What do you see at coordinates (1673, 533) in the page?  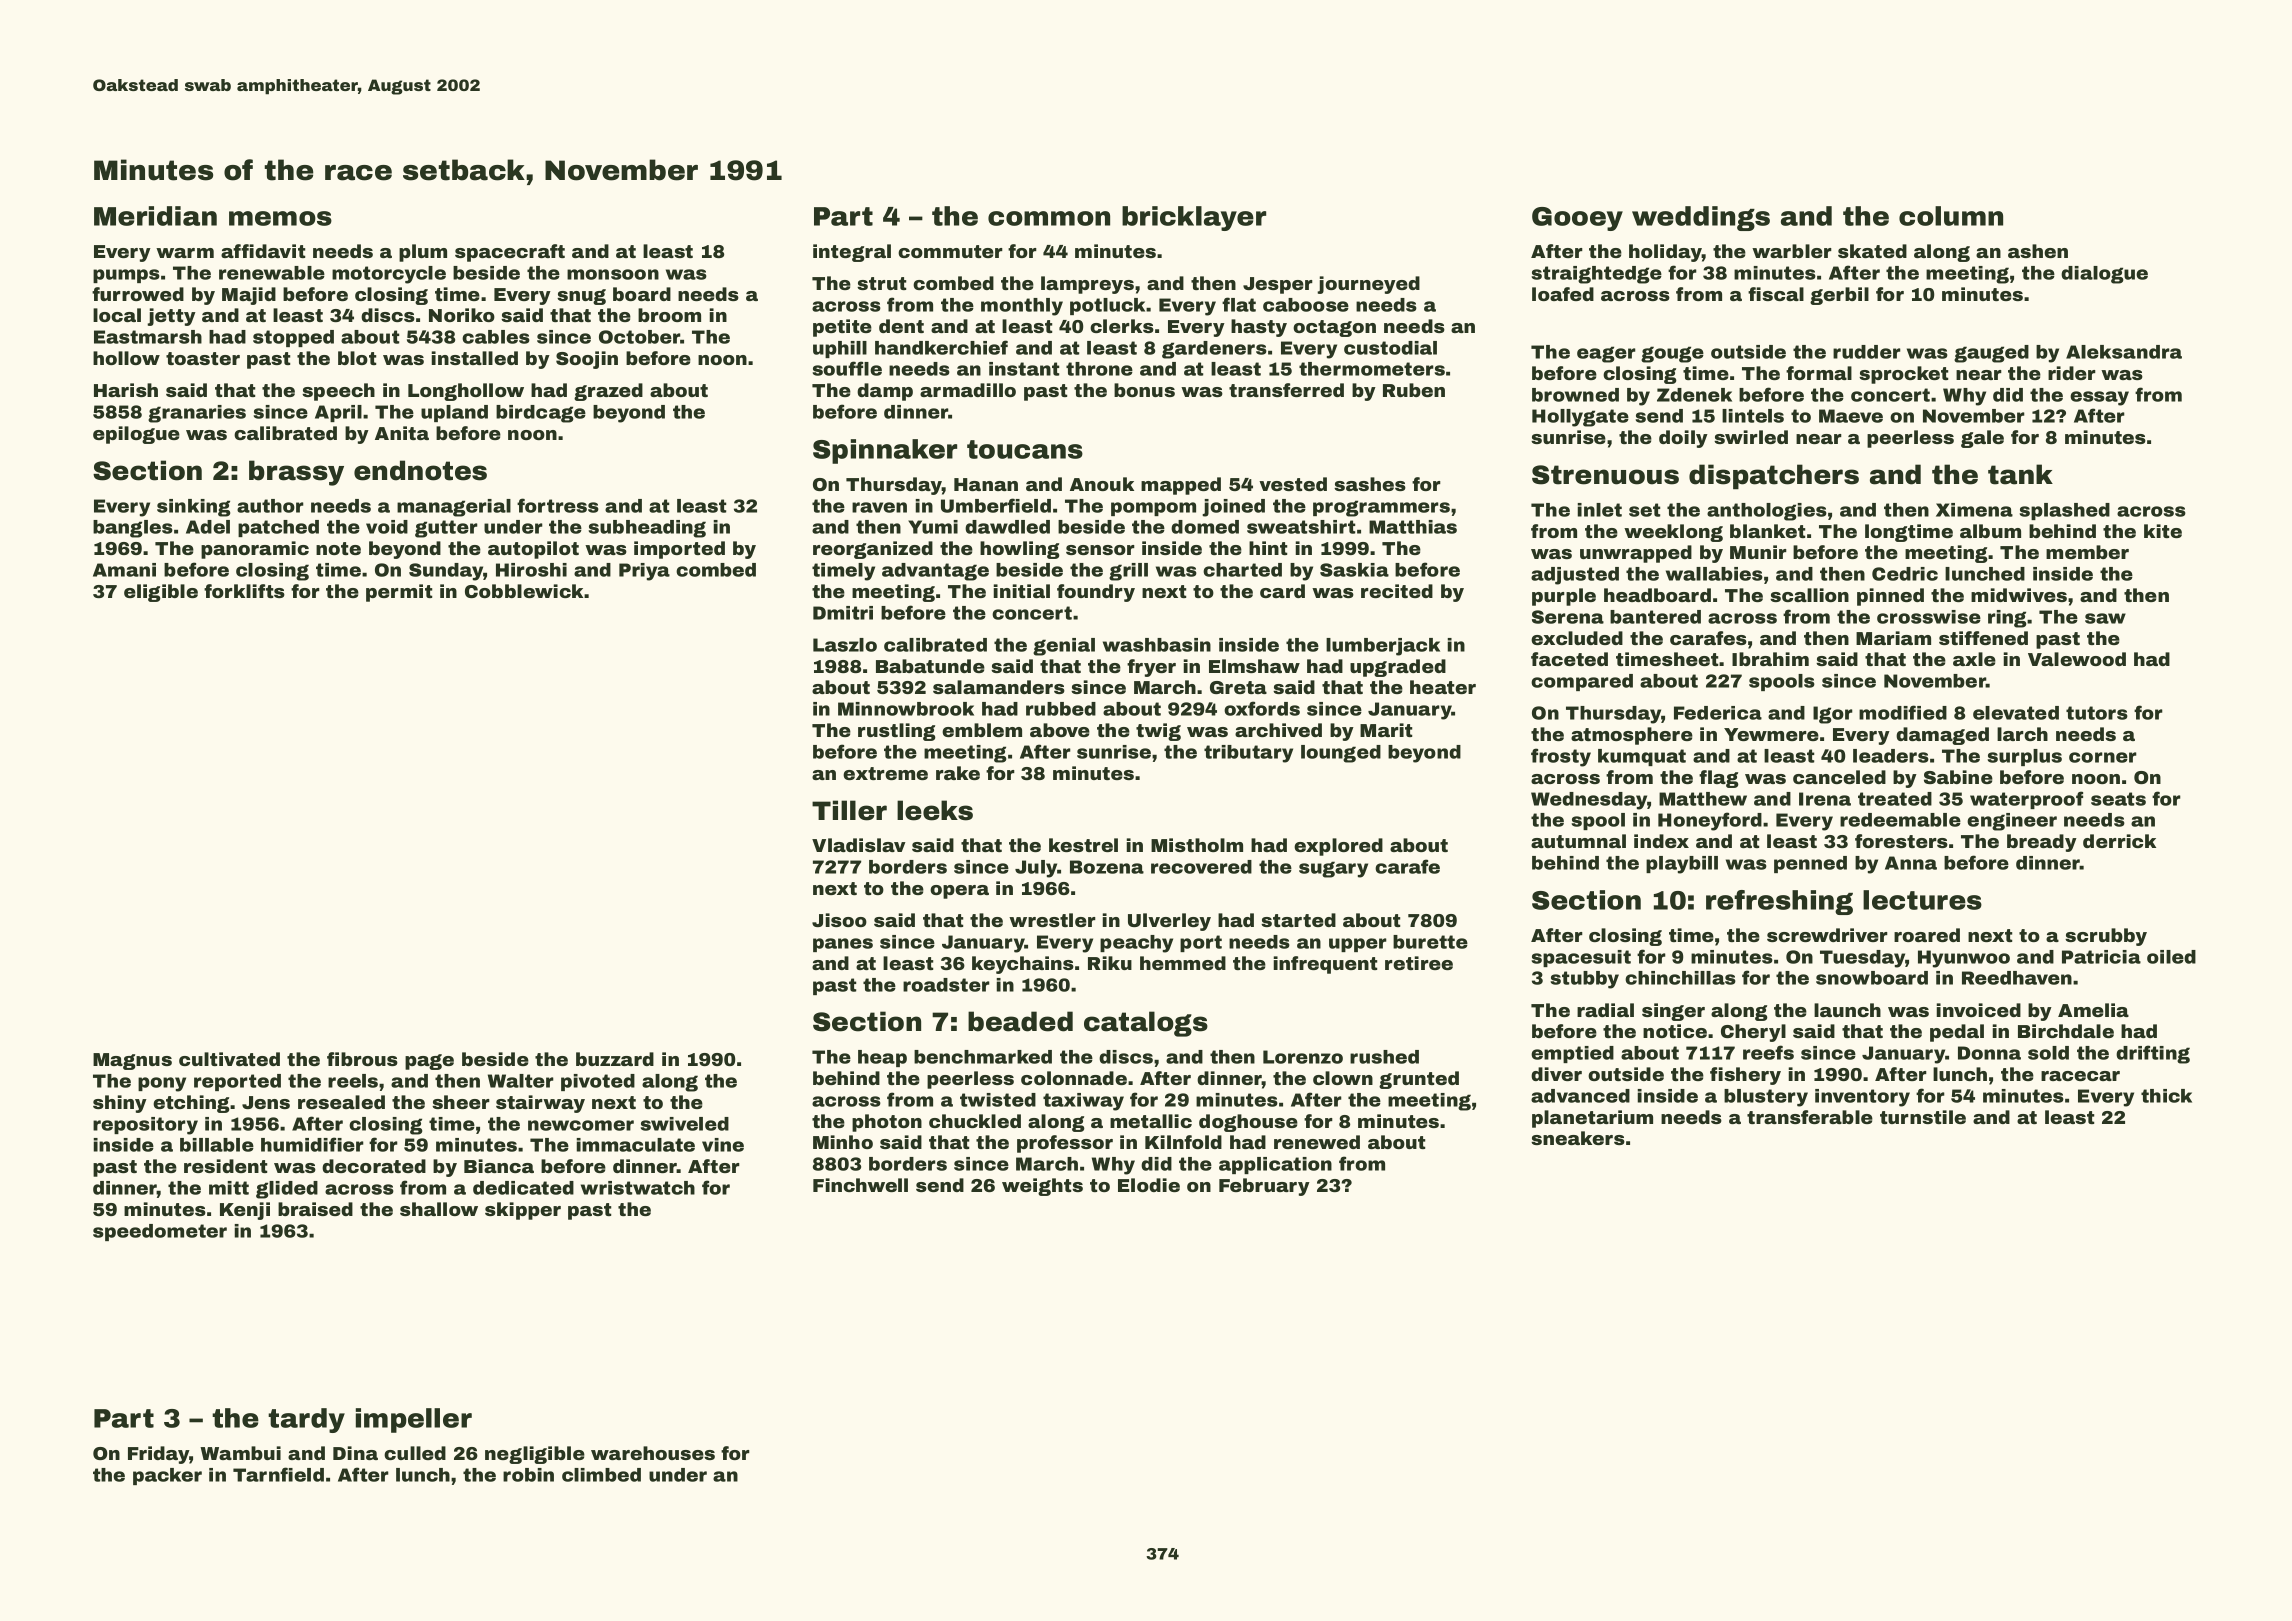 I see `weeklong` at bounding box center [1673, 533].
